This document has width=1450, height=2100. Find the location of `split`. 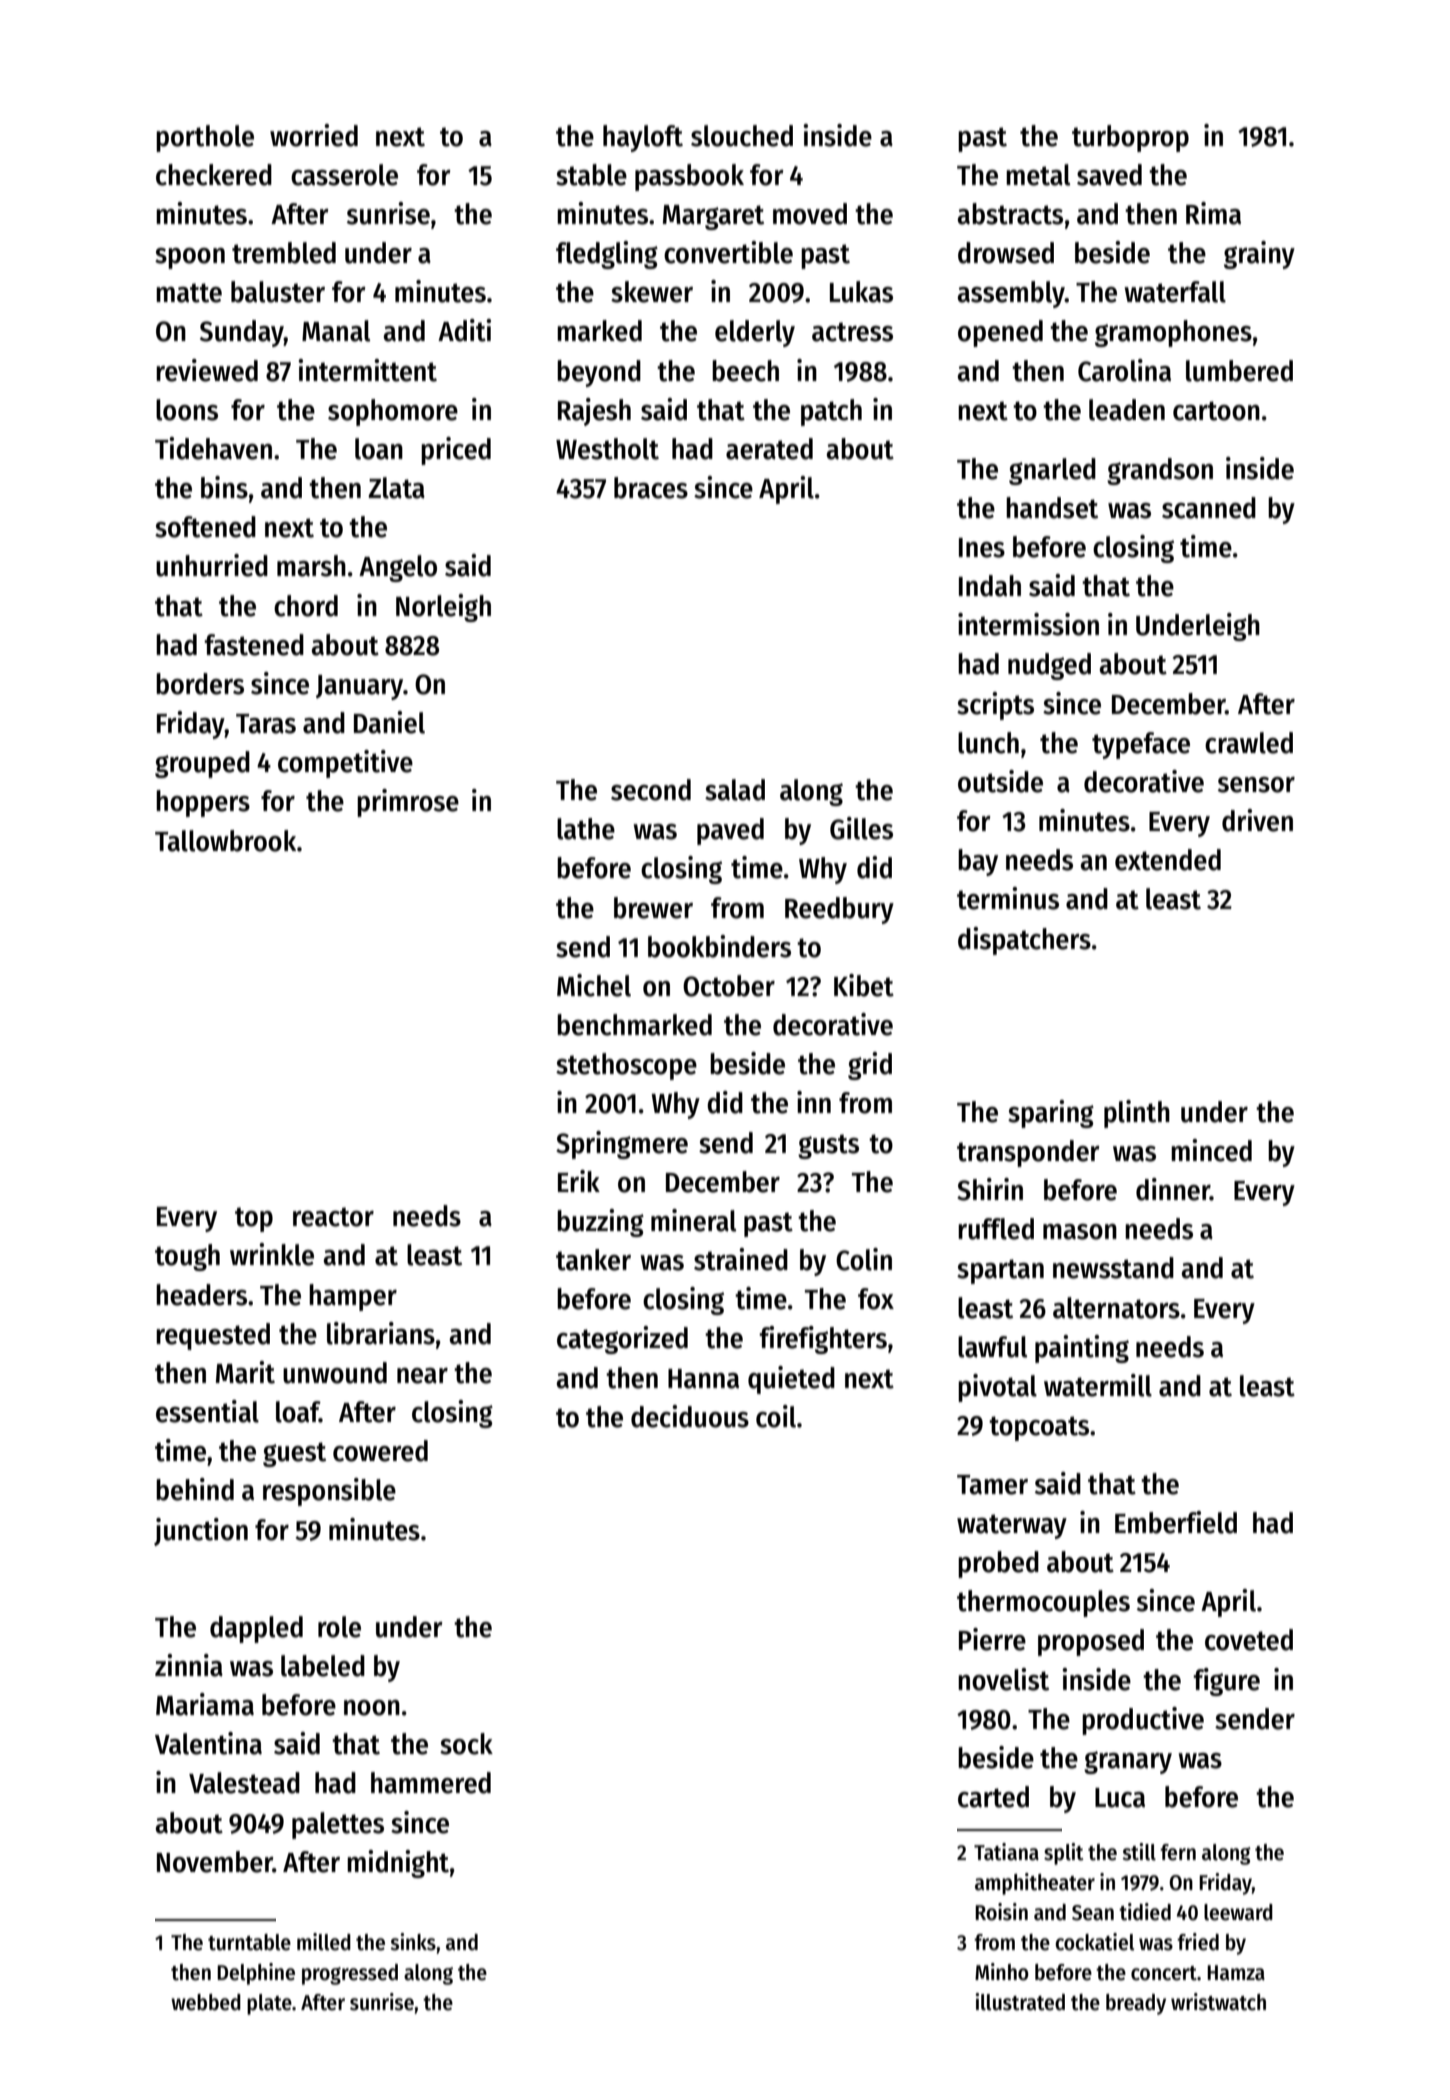

split is located at coordinates (1064, 1854).
